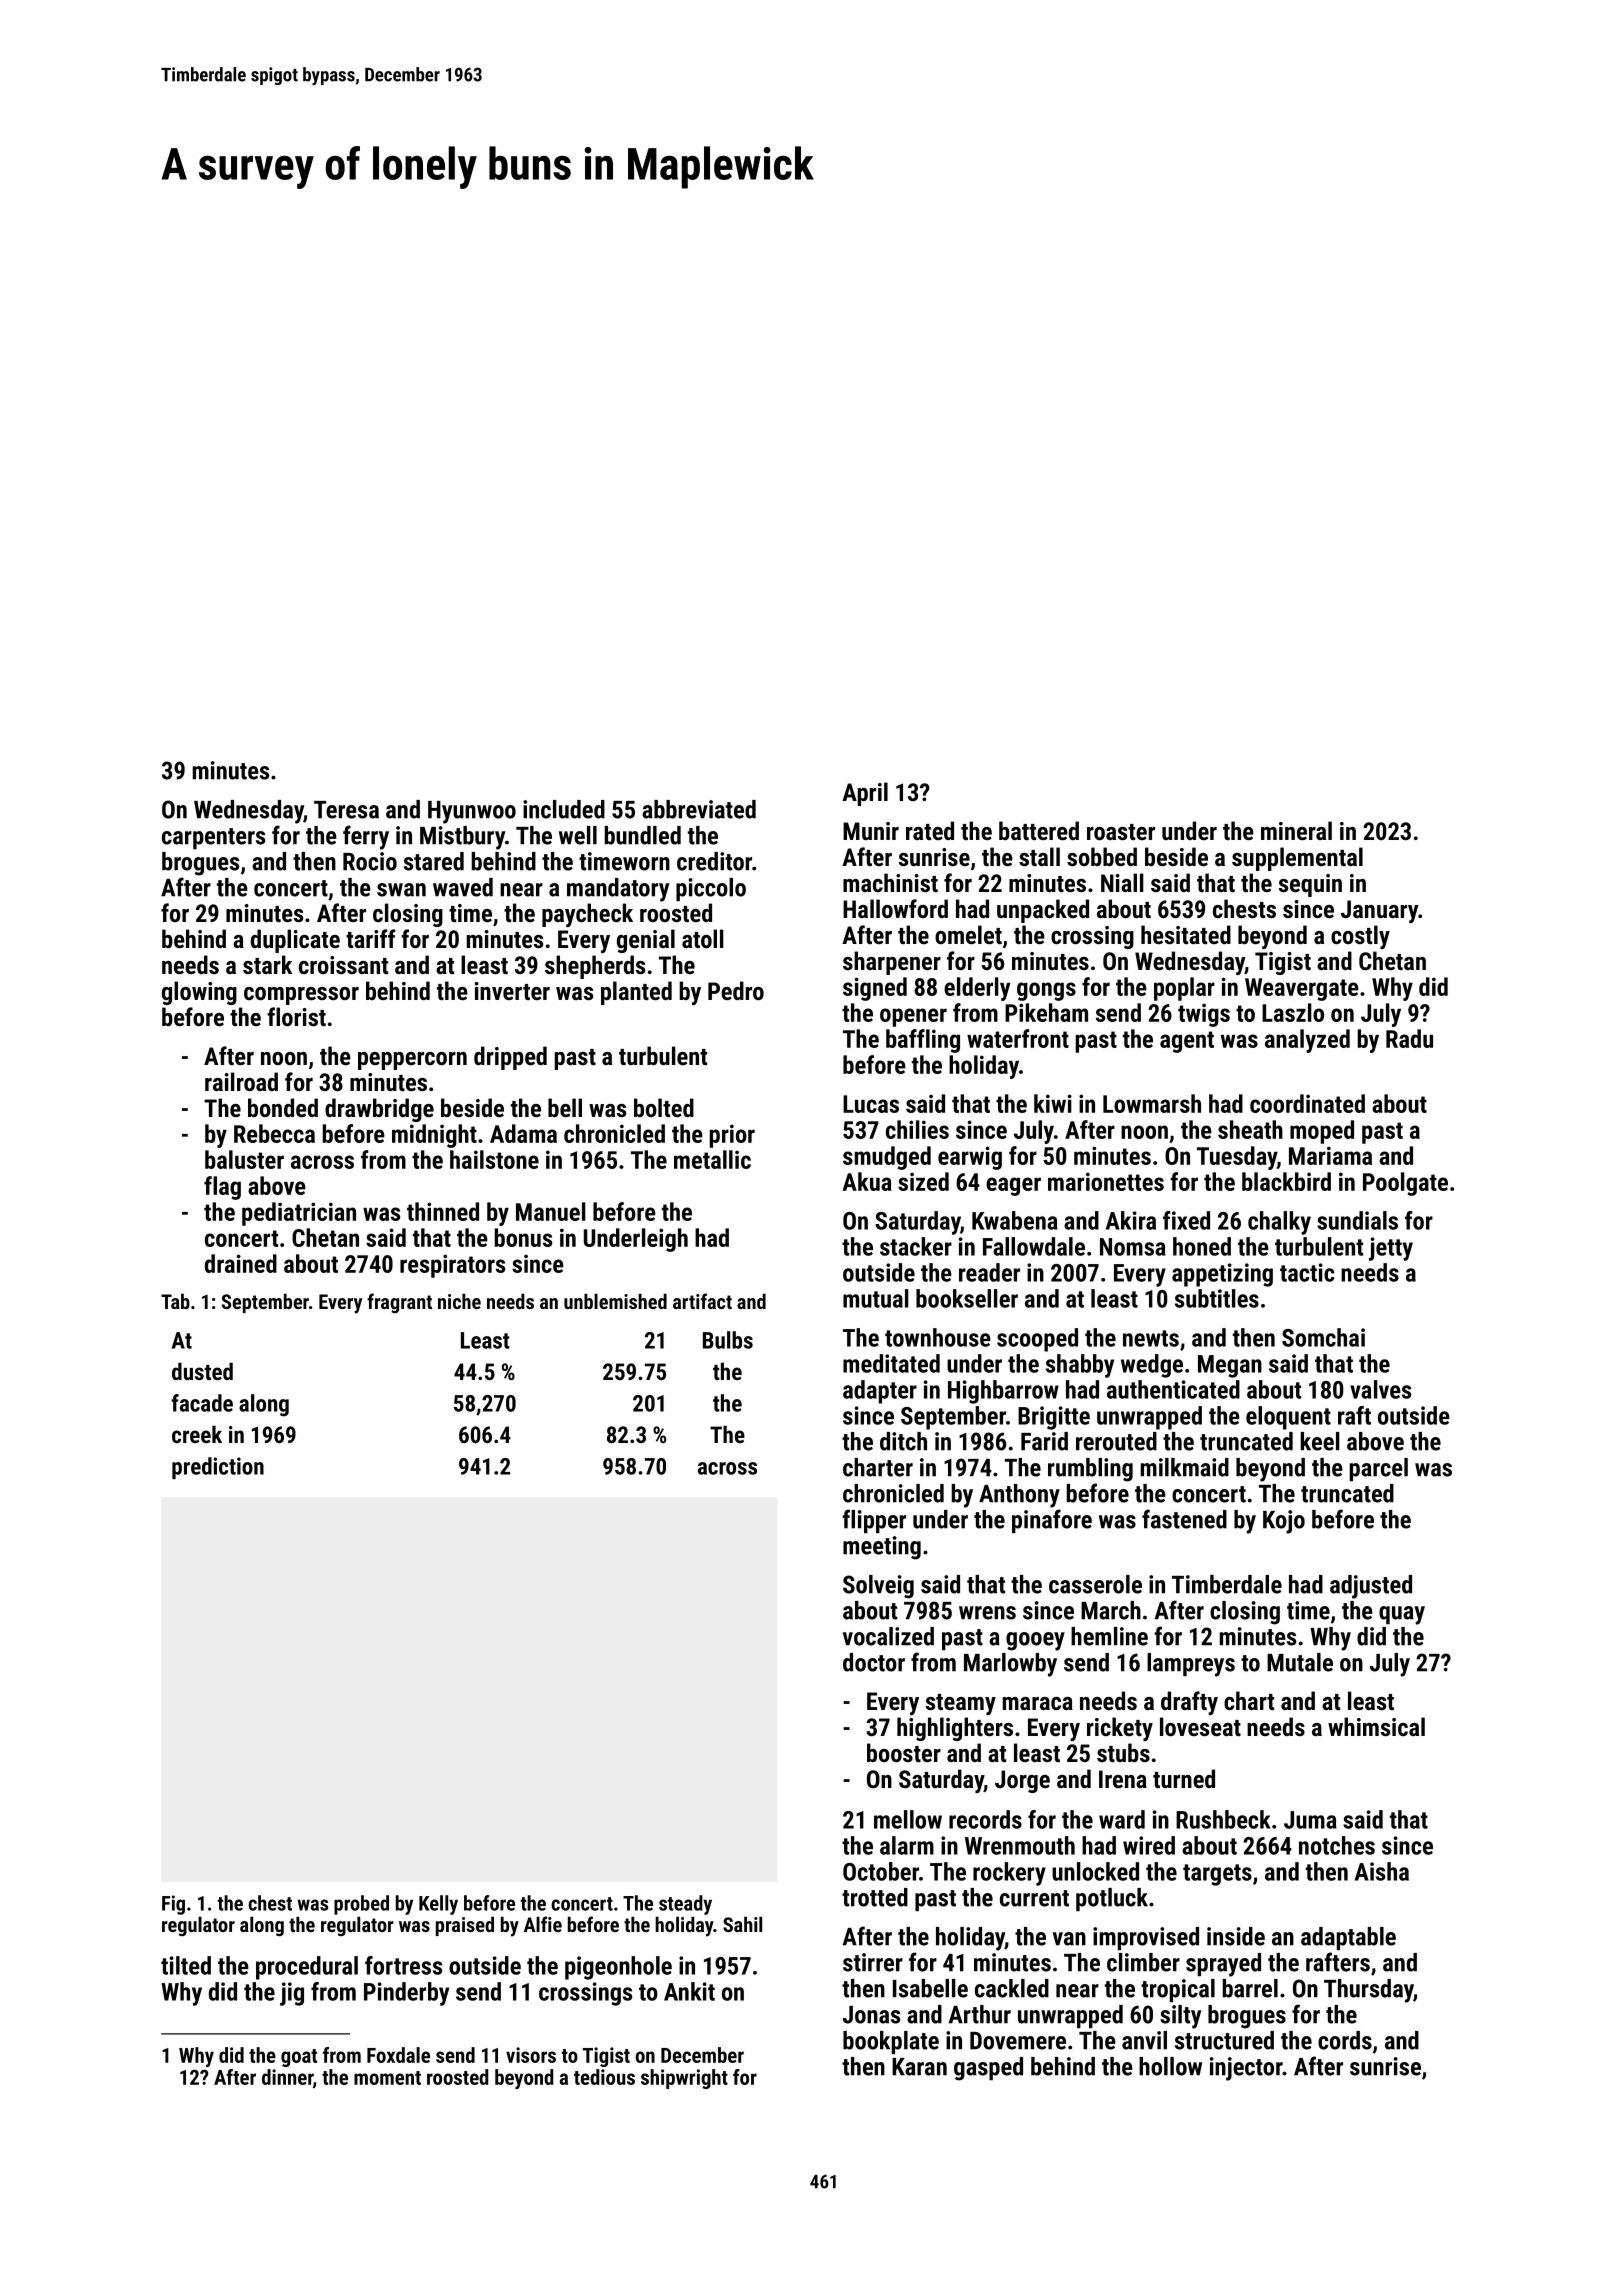 Image resolution: width=1620 pixels, height=2292 pixels. I want to click on railroad, so click(241, 1081).
